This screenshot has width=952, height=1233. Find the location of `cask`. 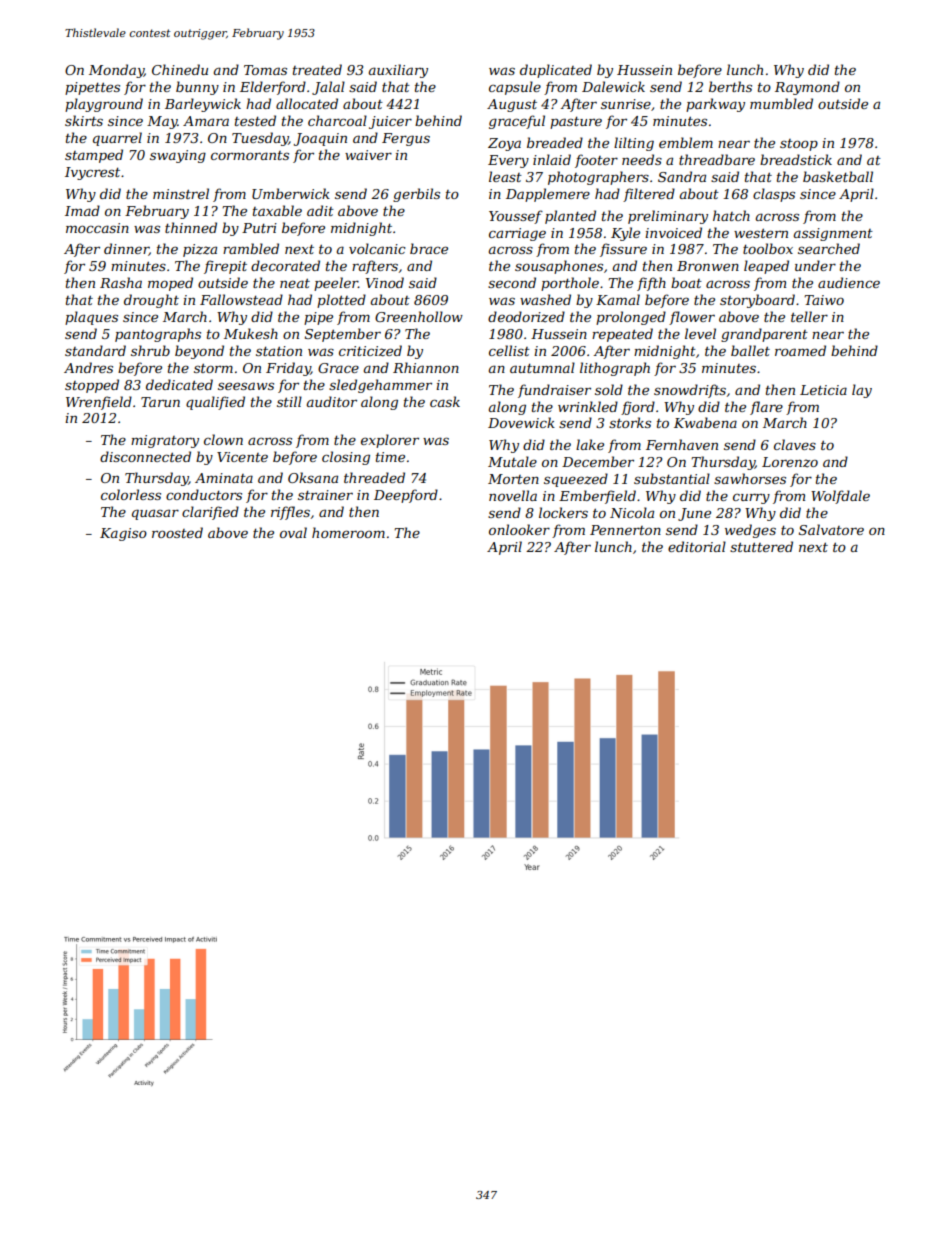

cask is located at coordinates (445, 401).
